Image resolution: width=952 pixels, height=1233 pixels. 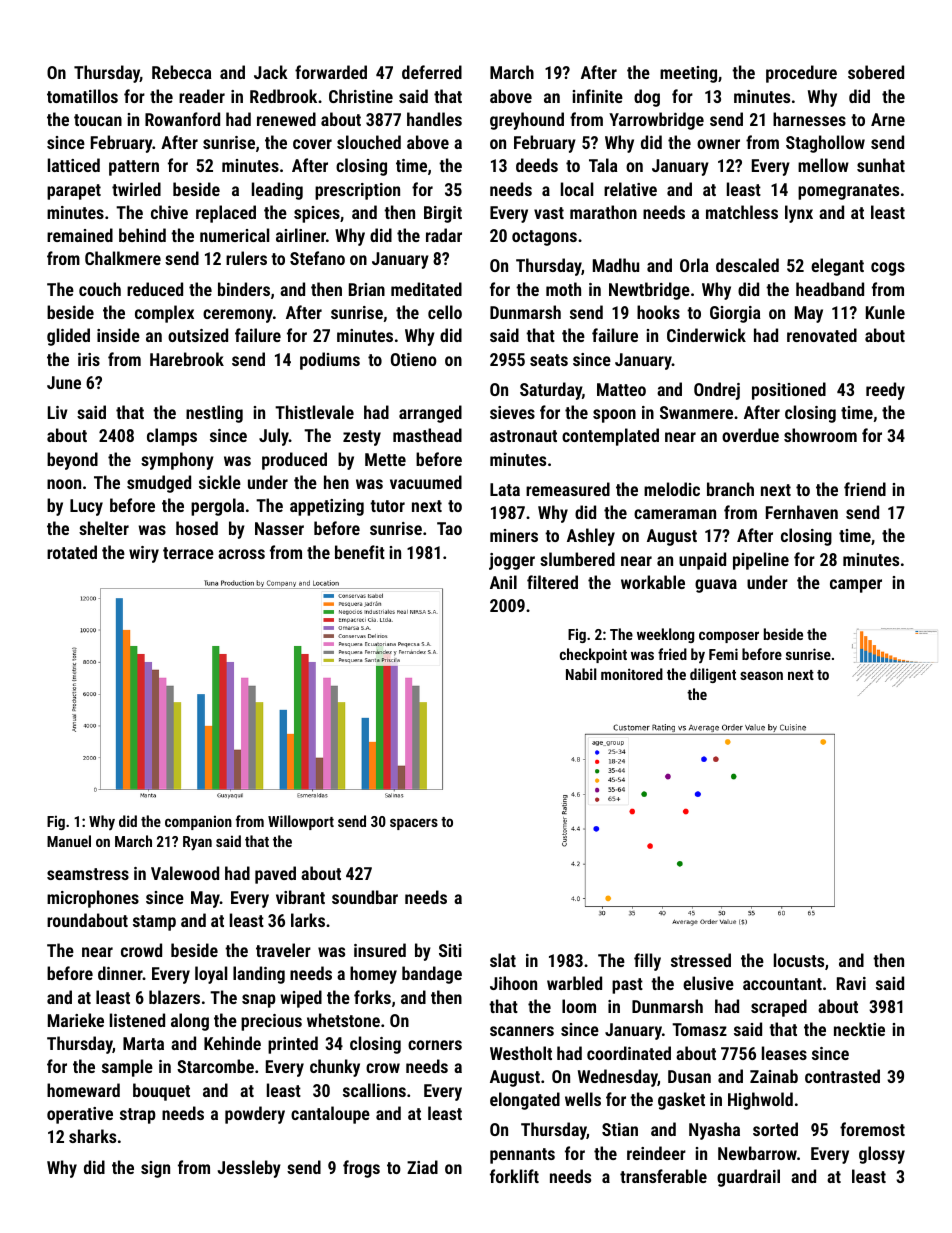 What do you see at coordinates (717, 391) in the screenshot?
I see `Ondrej` at bounding box center [717, 391].
